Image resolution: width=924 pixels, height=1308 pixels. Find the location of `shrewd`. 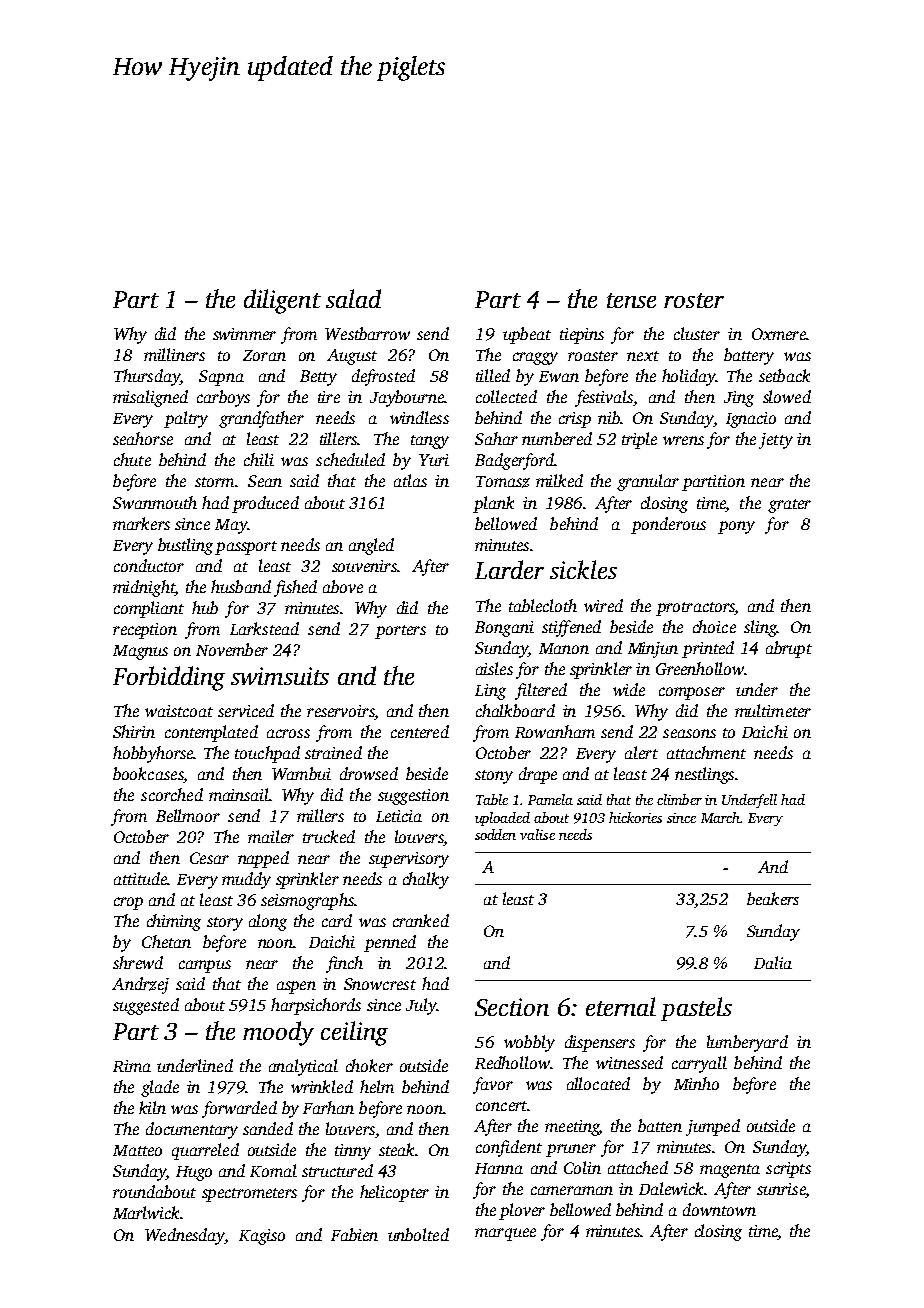

shrewd is located at coordinates (138, 962).
